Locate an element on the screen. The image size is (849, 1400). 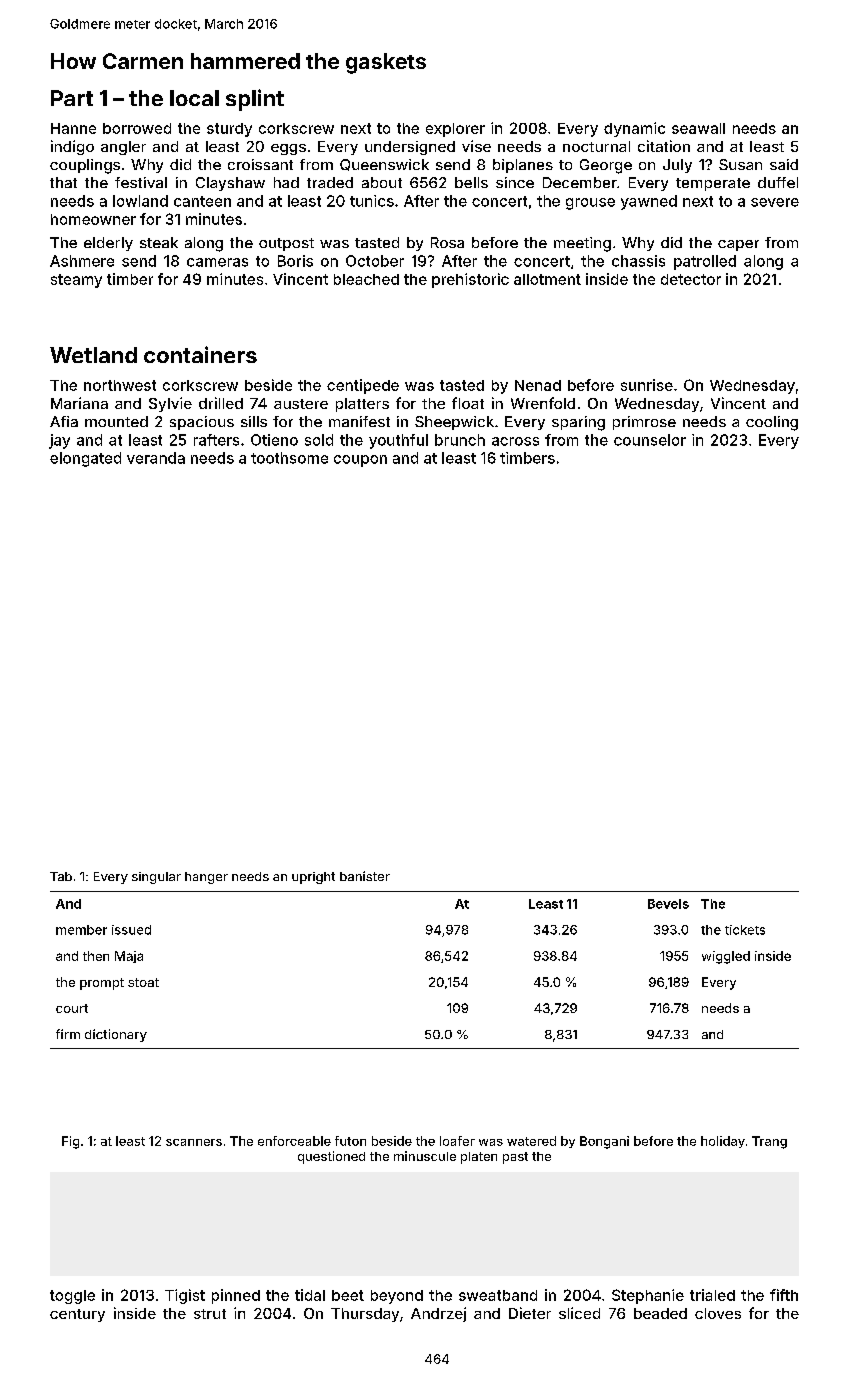
singular is located at coordinates (156, 878).
